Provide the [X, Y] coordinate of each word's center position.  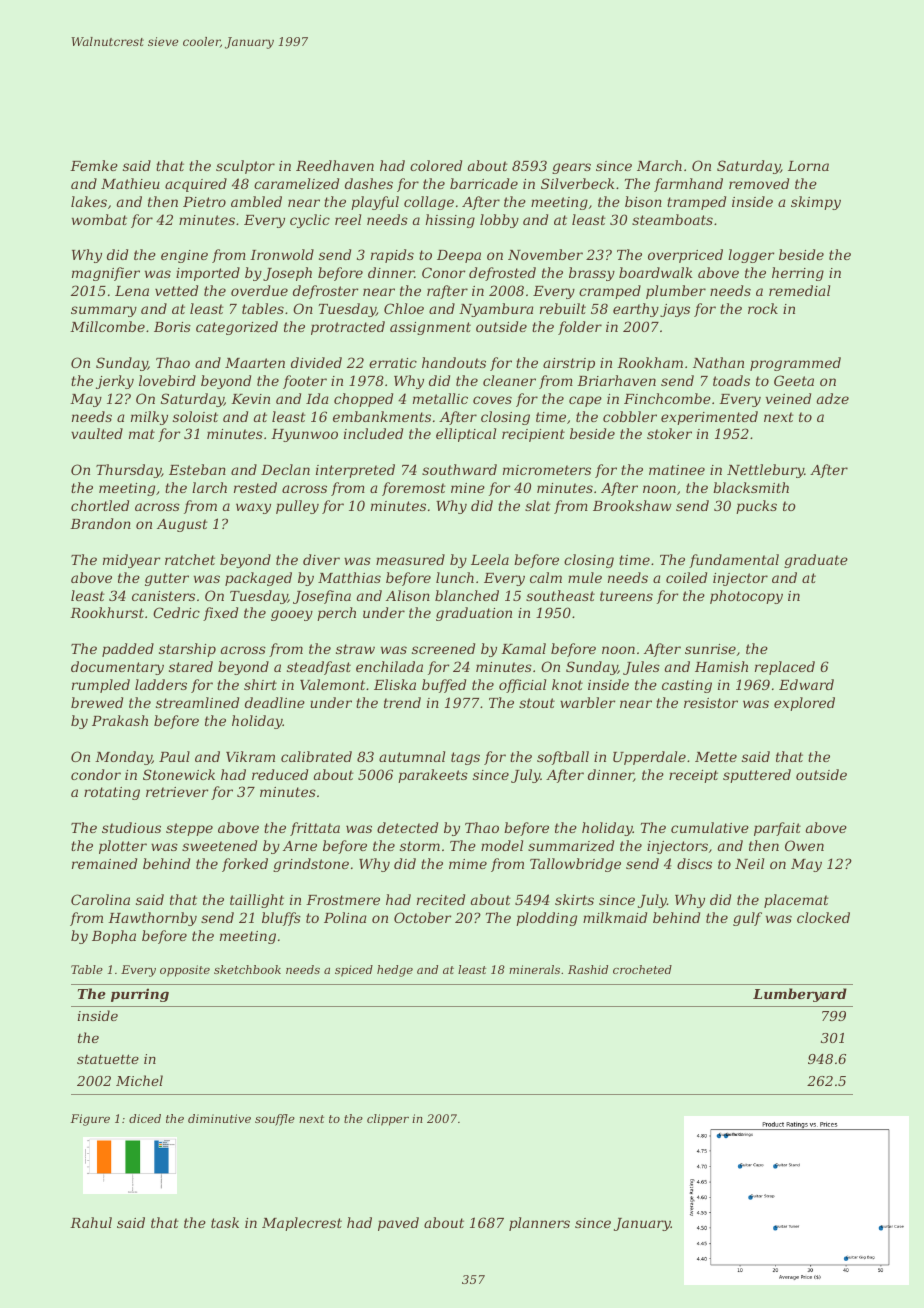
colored [436, 165]
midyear [131, 561]
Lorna [808, 166]
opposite [185, 971]
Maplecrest [302, 1224]
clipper [388, 1120]
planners [539, 1224]
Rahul [91, 1222]
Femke [94, 165]
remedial [799, 290]
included [373, 433]
